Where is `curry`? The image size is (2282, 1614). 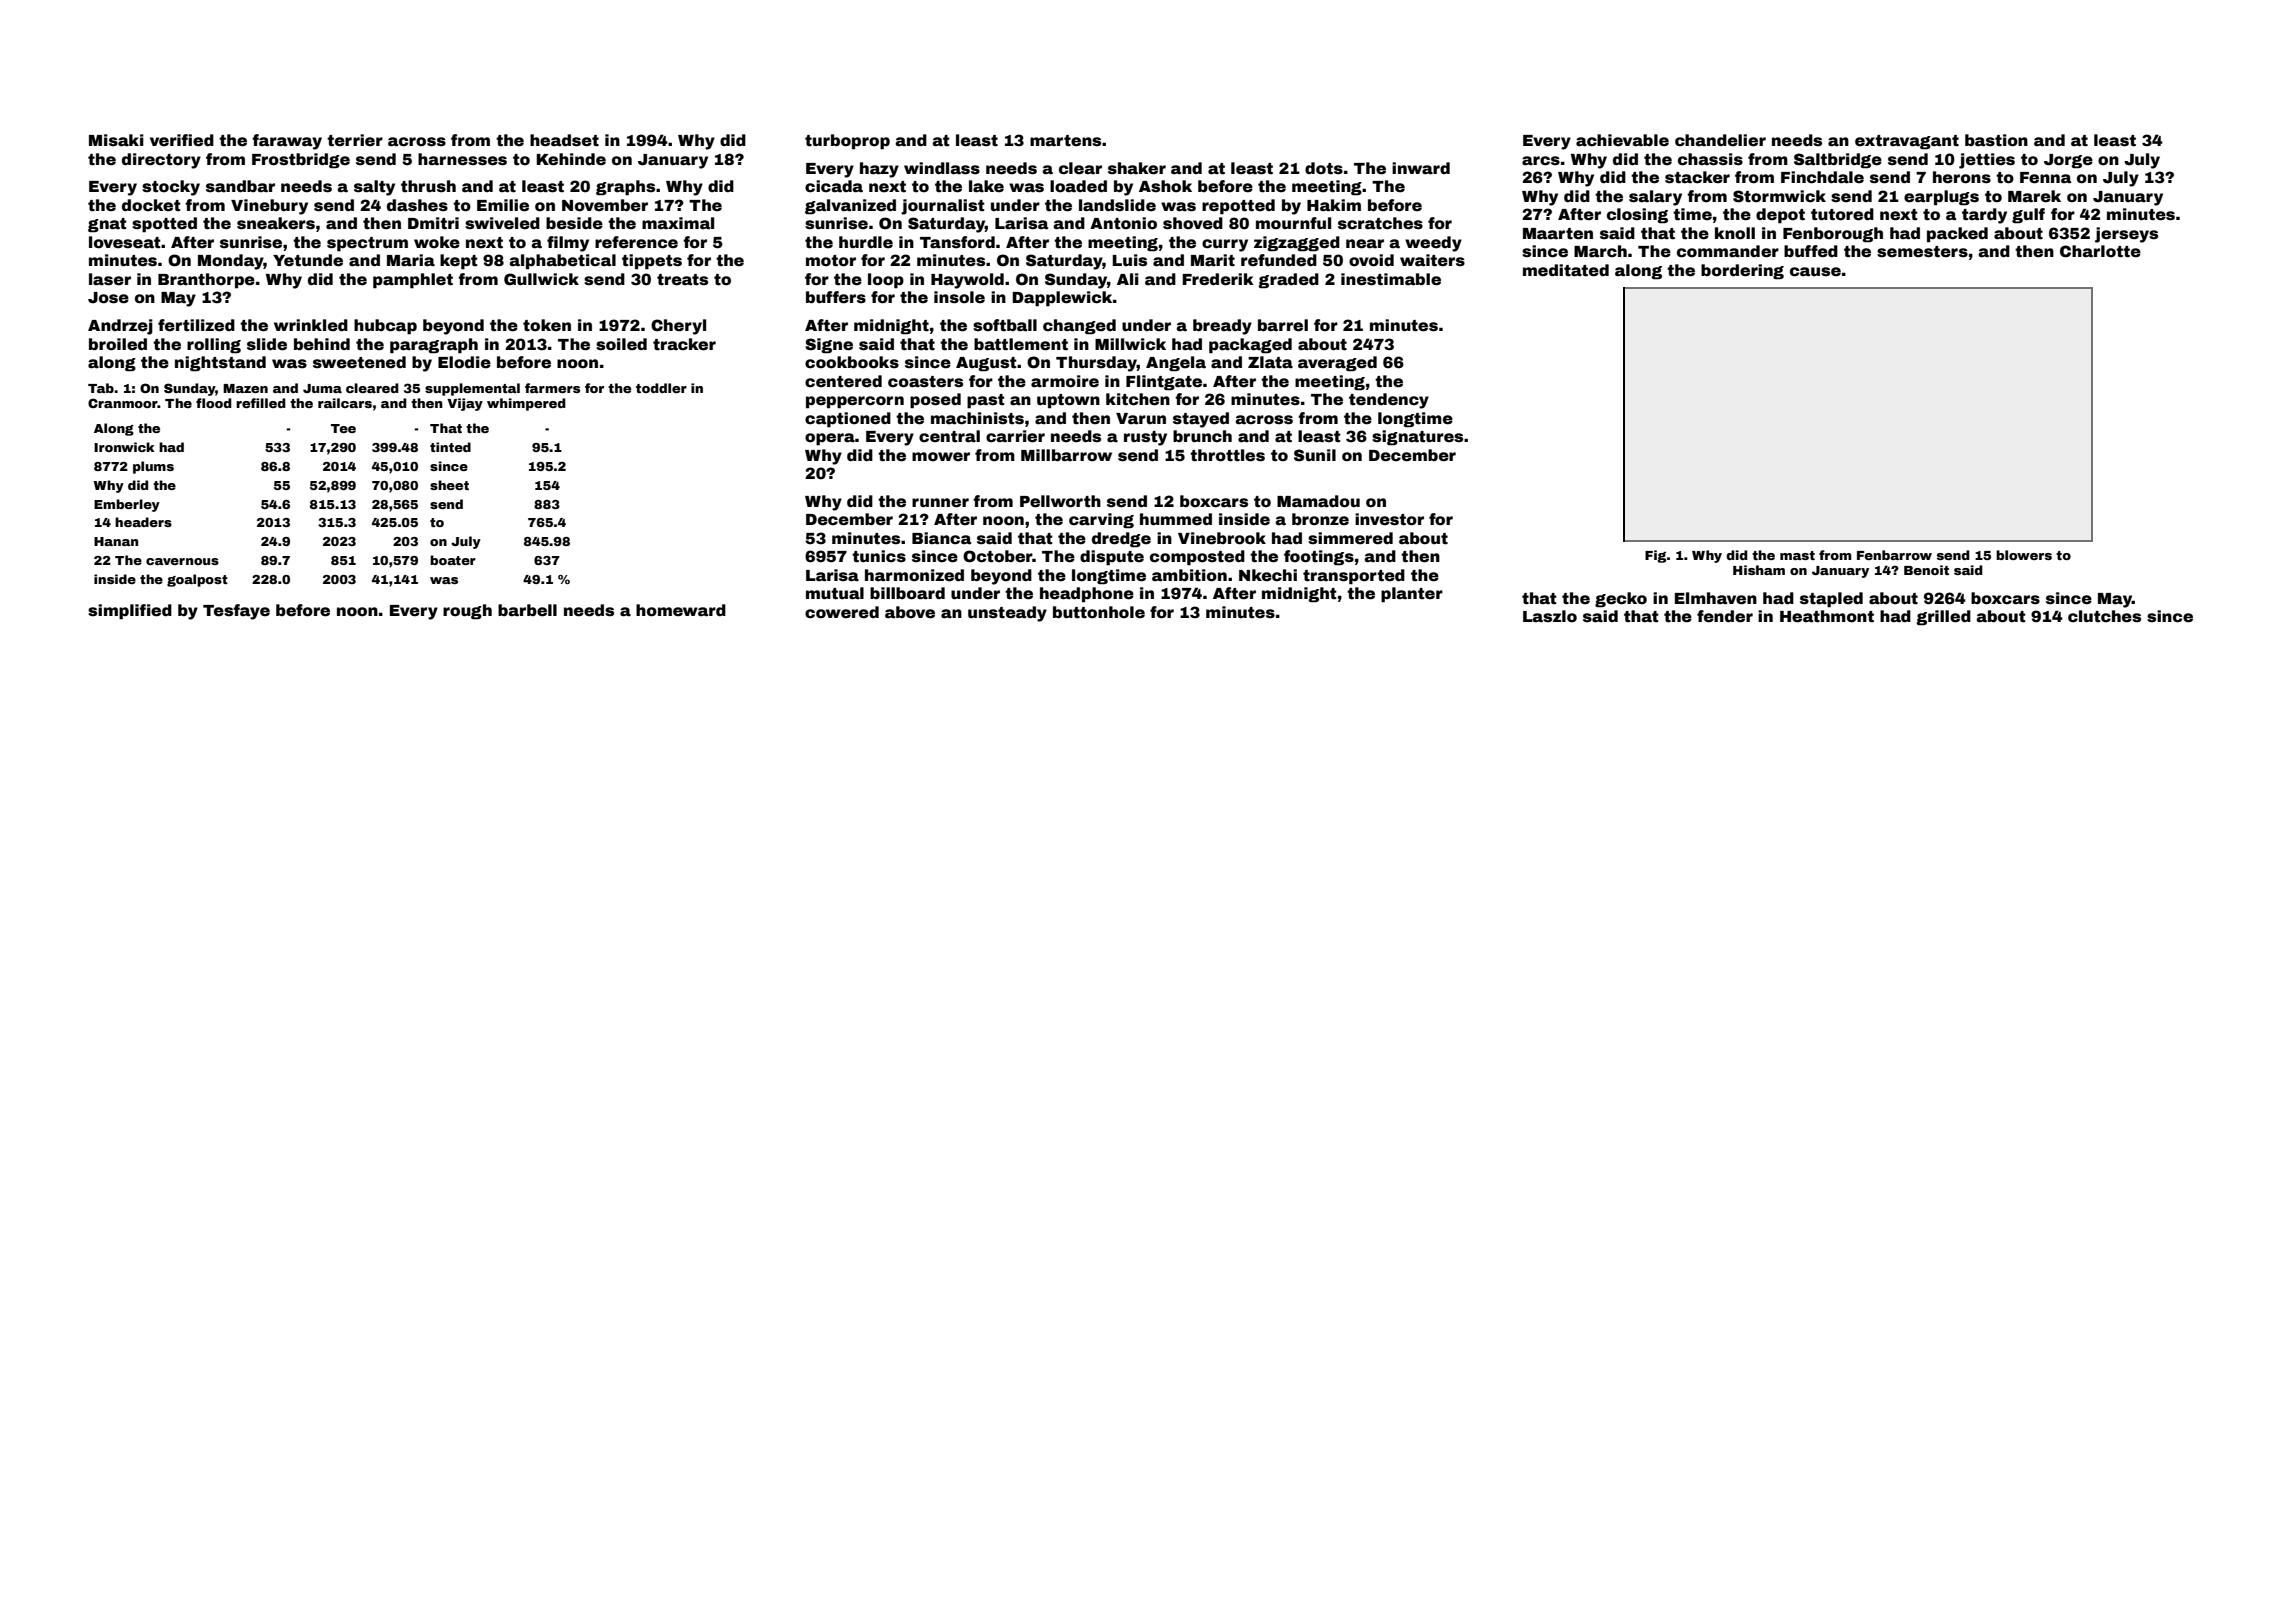
curry is located at coordinates (1225, 245).
